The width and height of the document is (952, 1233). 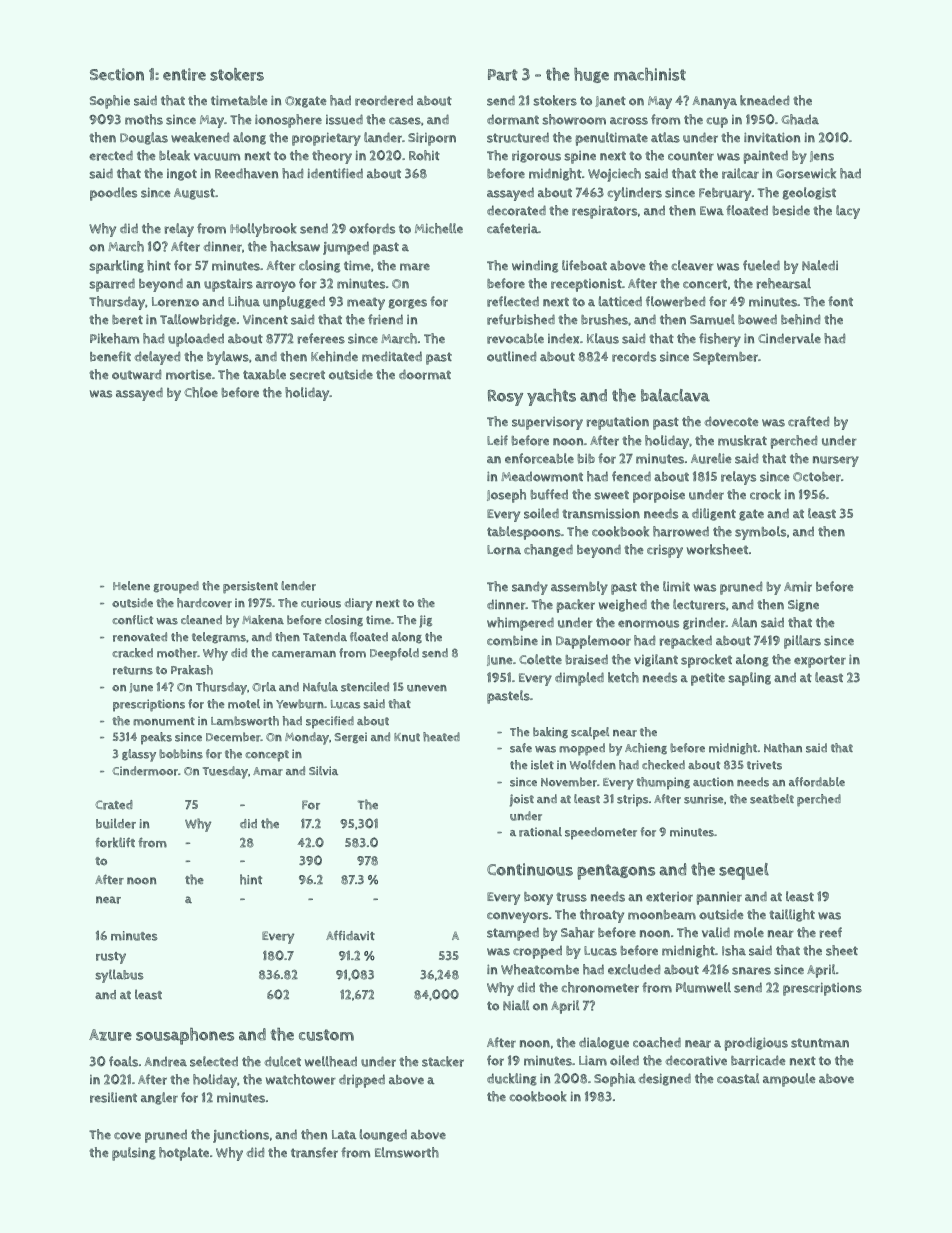 I want to click on Lambsworth, so click(x=245, y=721).
